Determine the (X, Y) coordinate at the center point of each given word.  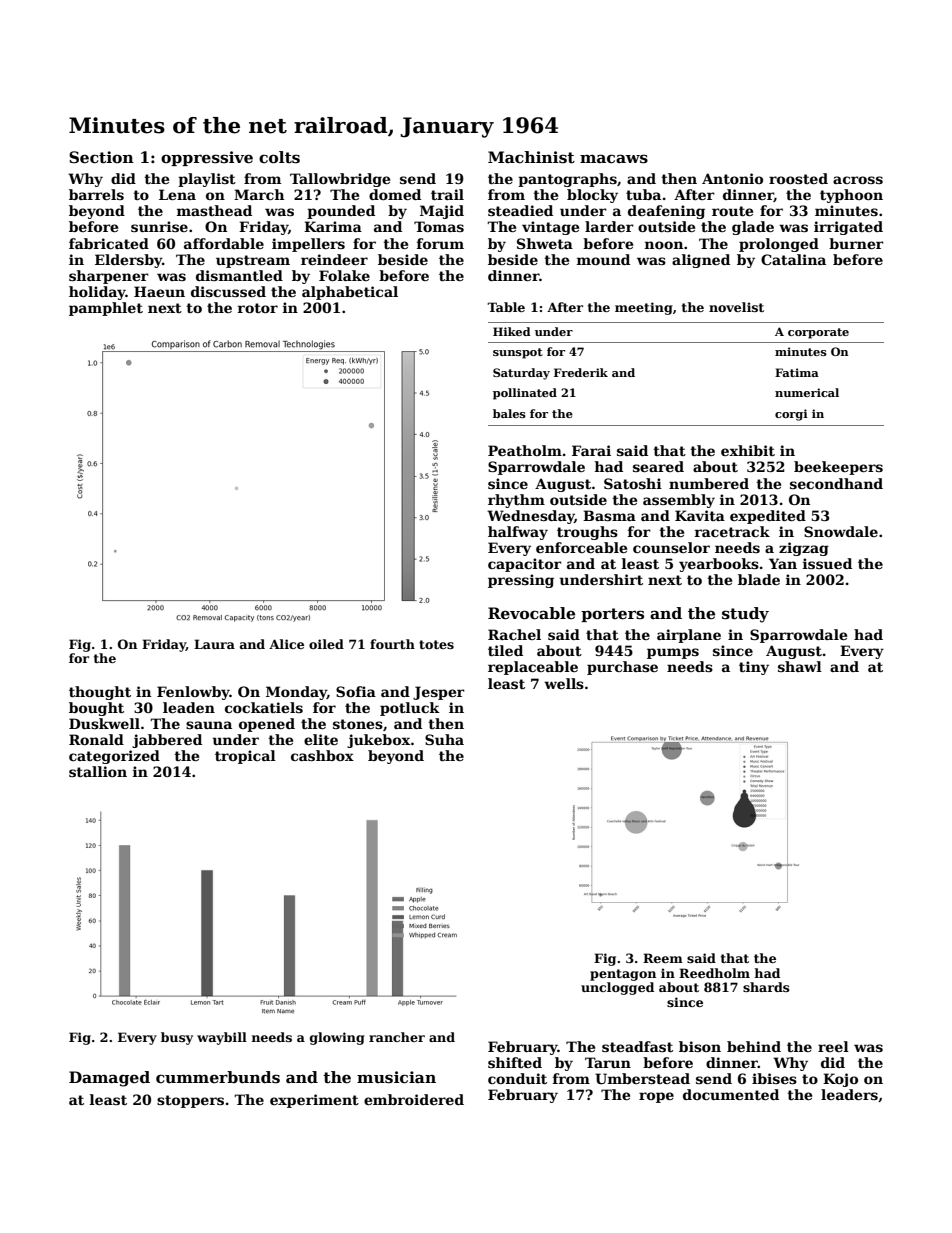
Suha (444, 739)
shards (766, 987)
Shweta (545, 243)
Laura (214, 644)
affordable (224, 243)
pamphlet (106, 309)
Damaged (109, 1079)
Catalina (793, 259)
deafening (666, 212)
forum (440, 243)
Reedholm (714, 973)
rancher (397, 1037)
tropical (245, 757)
